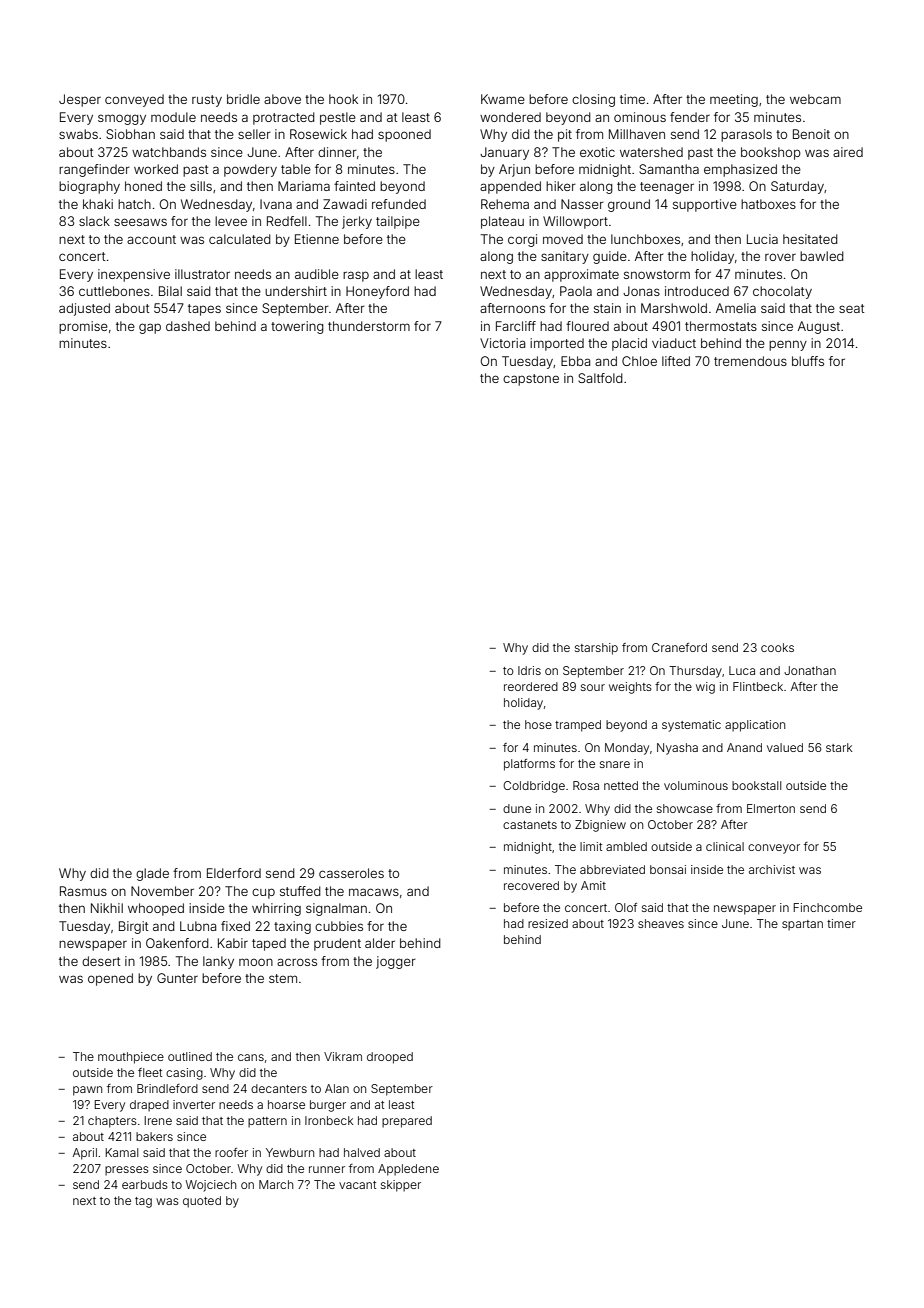 Image resolution: width=924 pixels, height=1308 pixels. What do you see at coordinates (531, 686) in the document?
I see `reordered` at bounding box center [531, 686].
